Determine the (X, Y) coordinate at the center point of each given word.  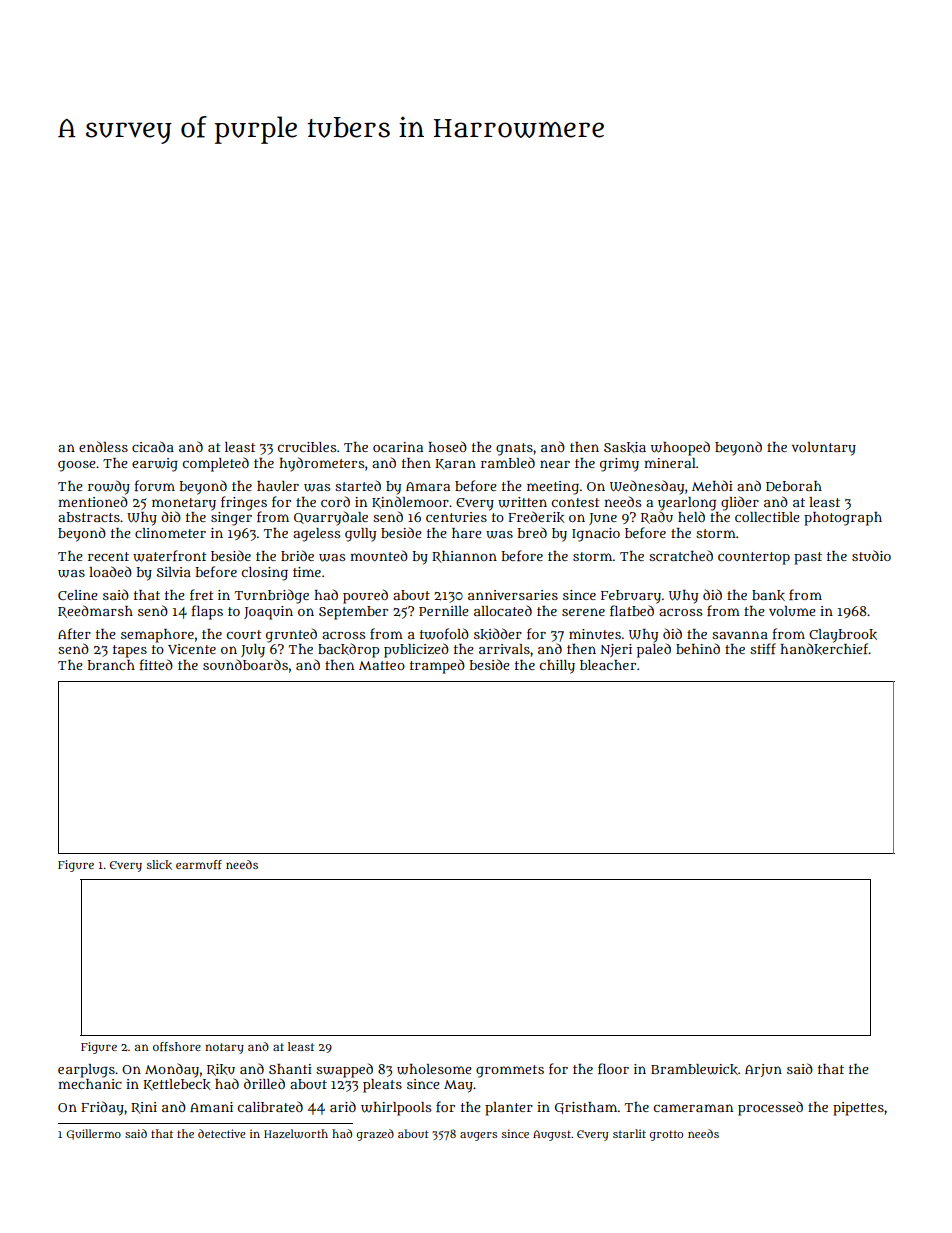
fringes (244, 503)
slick (159, 865)
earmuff (199, 864)
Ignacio (596, 535)
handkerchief (824, 649)
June (603, 519)
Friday (102, 1108)
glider (740, 503)
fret (201, 594)
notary (224, 1048)
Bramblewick (694, 1069)
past (808, 558)
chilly (557, 667)
